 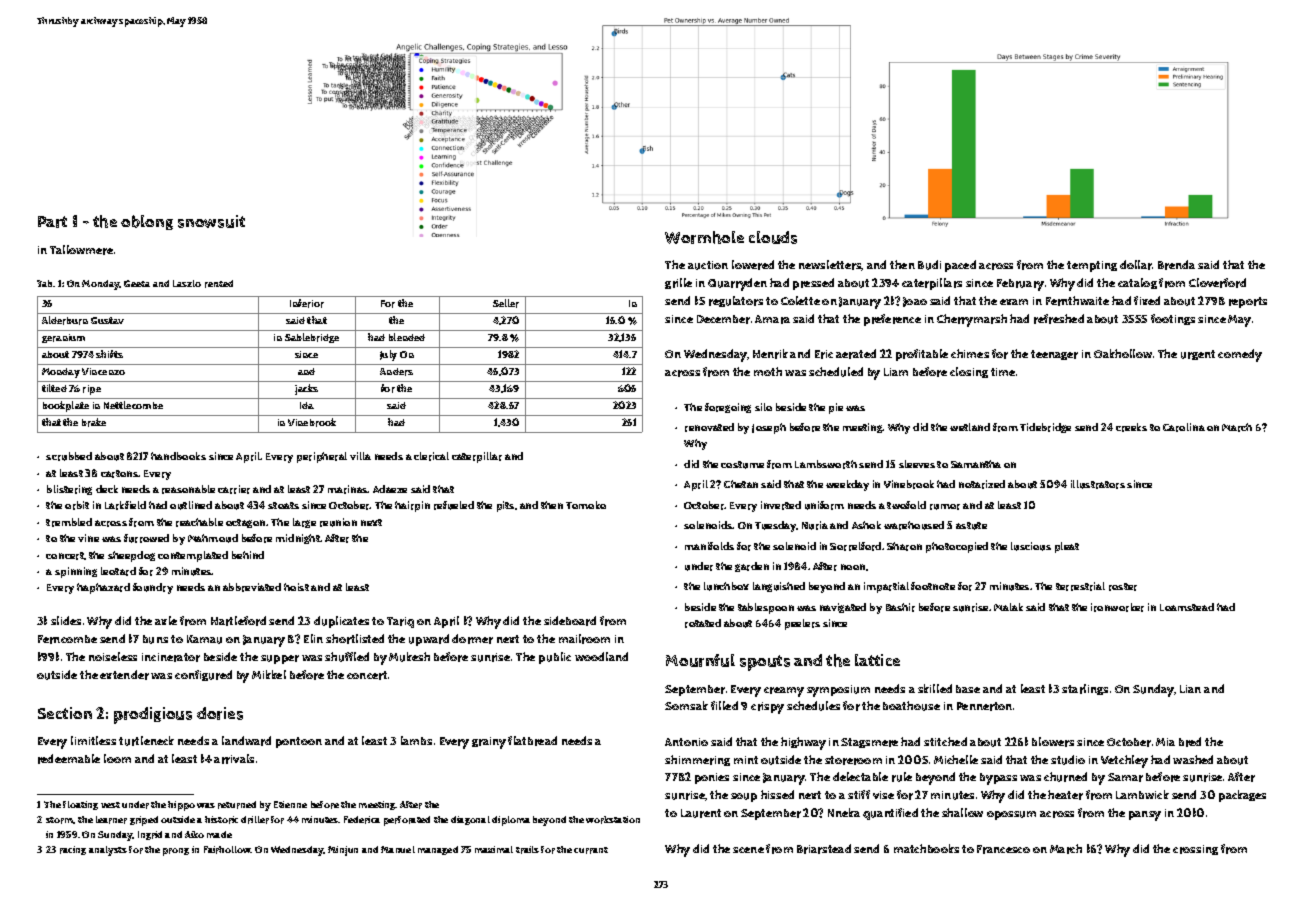 I want to click on Inferior, so click(x=307, y=303).
